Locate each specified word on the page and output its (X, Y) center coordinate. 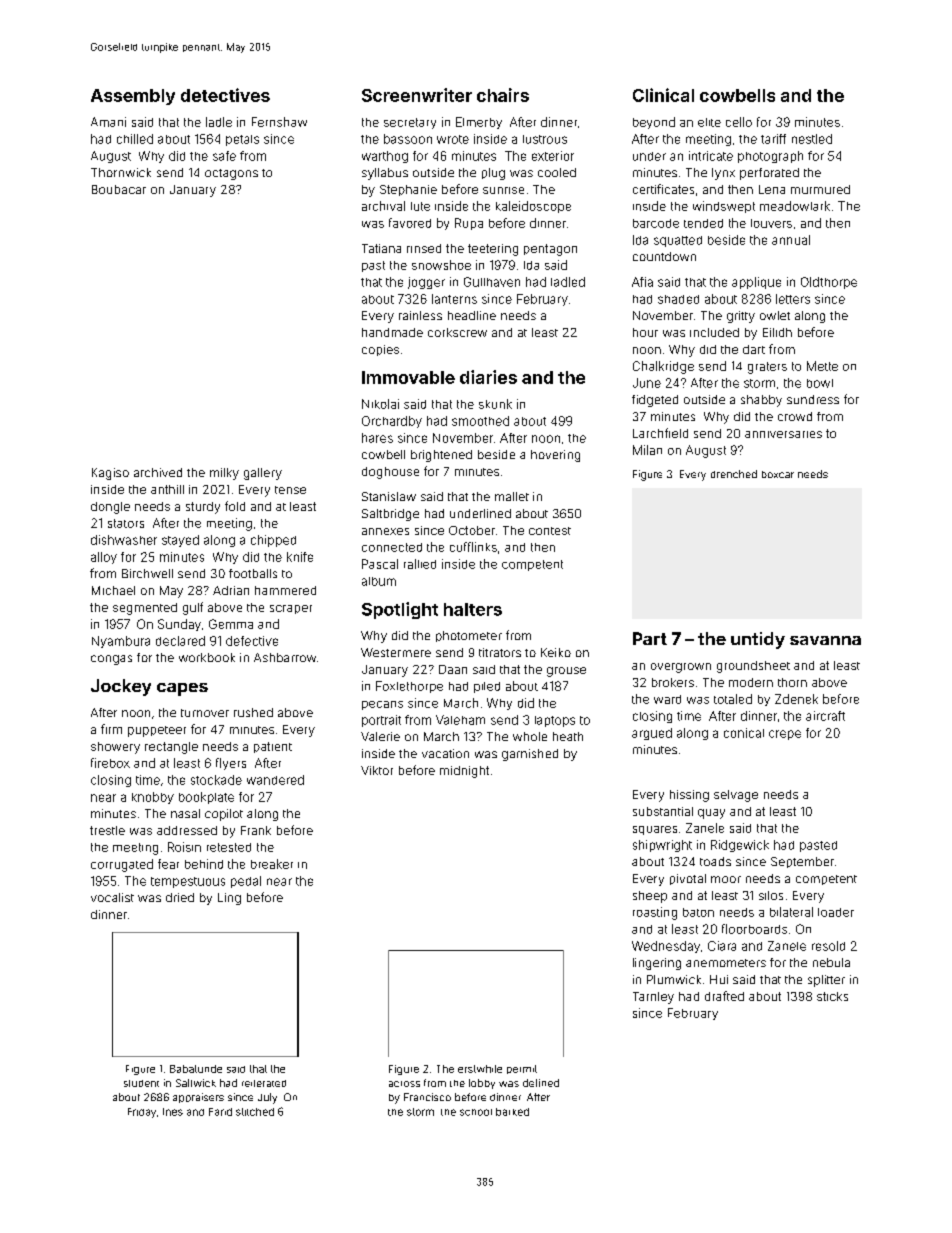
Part (650, 638)
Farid (220, 1112)
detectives (225, 95)
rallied (420, 564)
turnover (205, 713)
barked (512, 1112)
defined (541, 1083)
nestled (812, 139)
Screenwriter (417, 95)
